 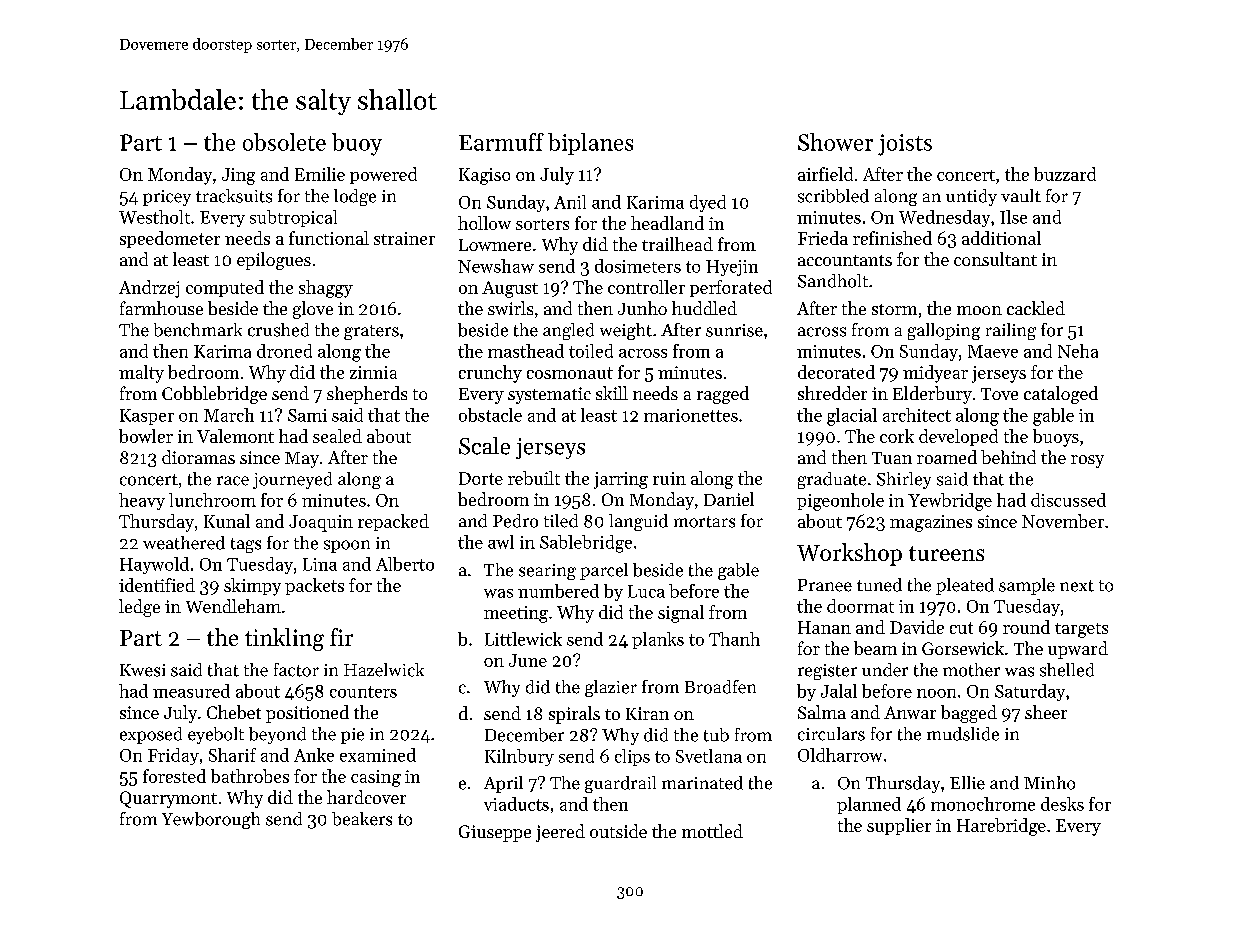 What do you see at coordinates (999, 394) in the page?
I see `Tove` at bounding box center [999, 394].
